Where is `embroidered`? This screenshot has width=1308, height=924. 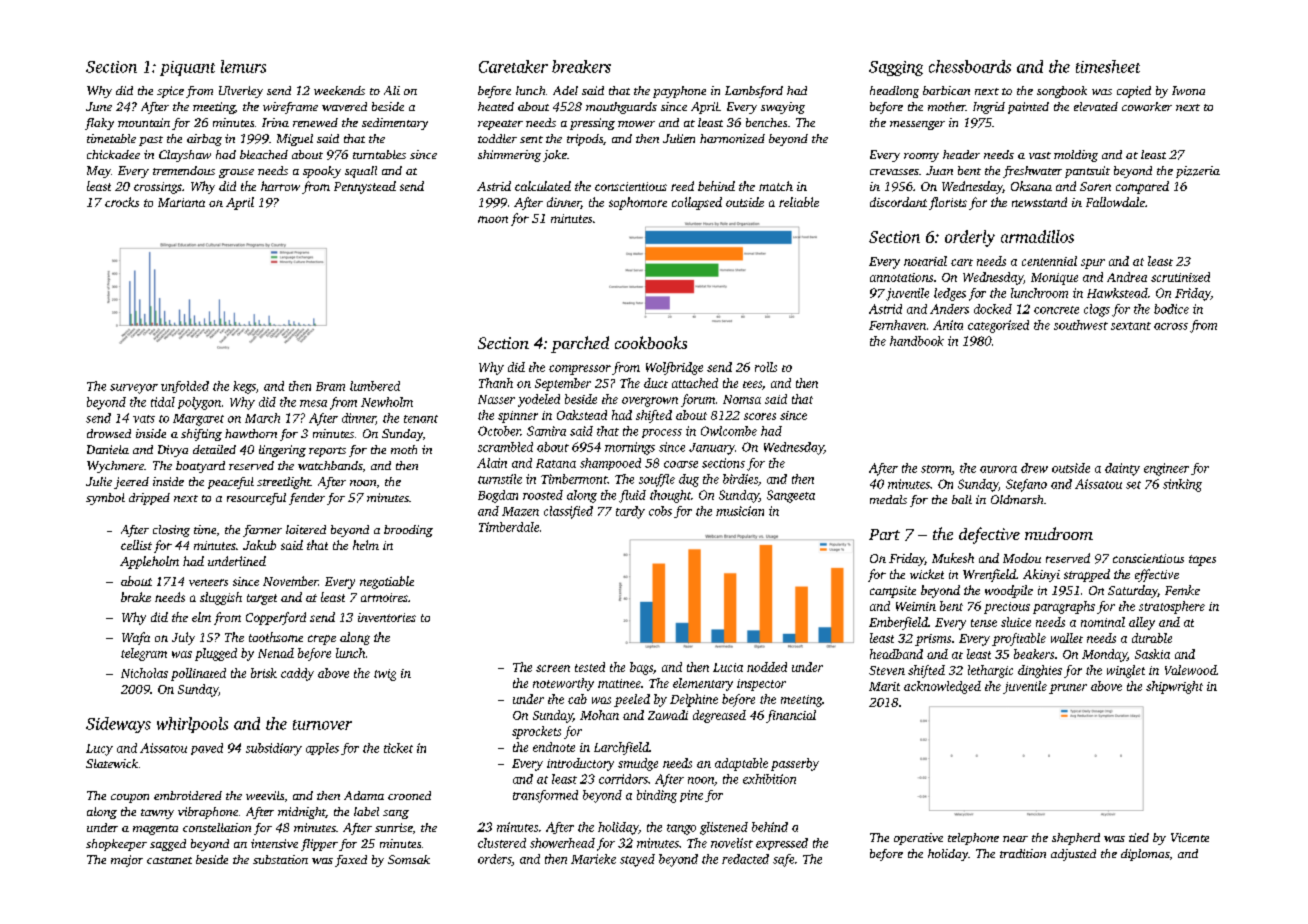
embroidered is located at coordinates (188, 795).
